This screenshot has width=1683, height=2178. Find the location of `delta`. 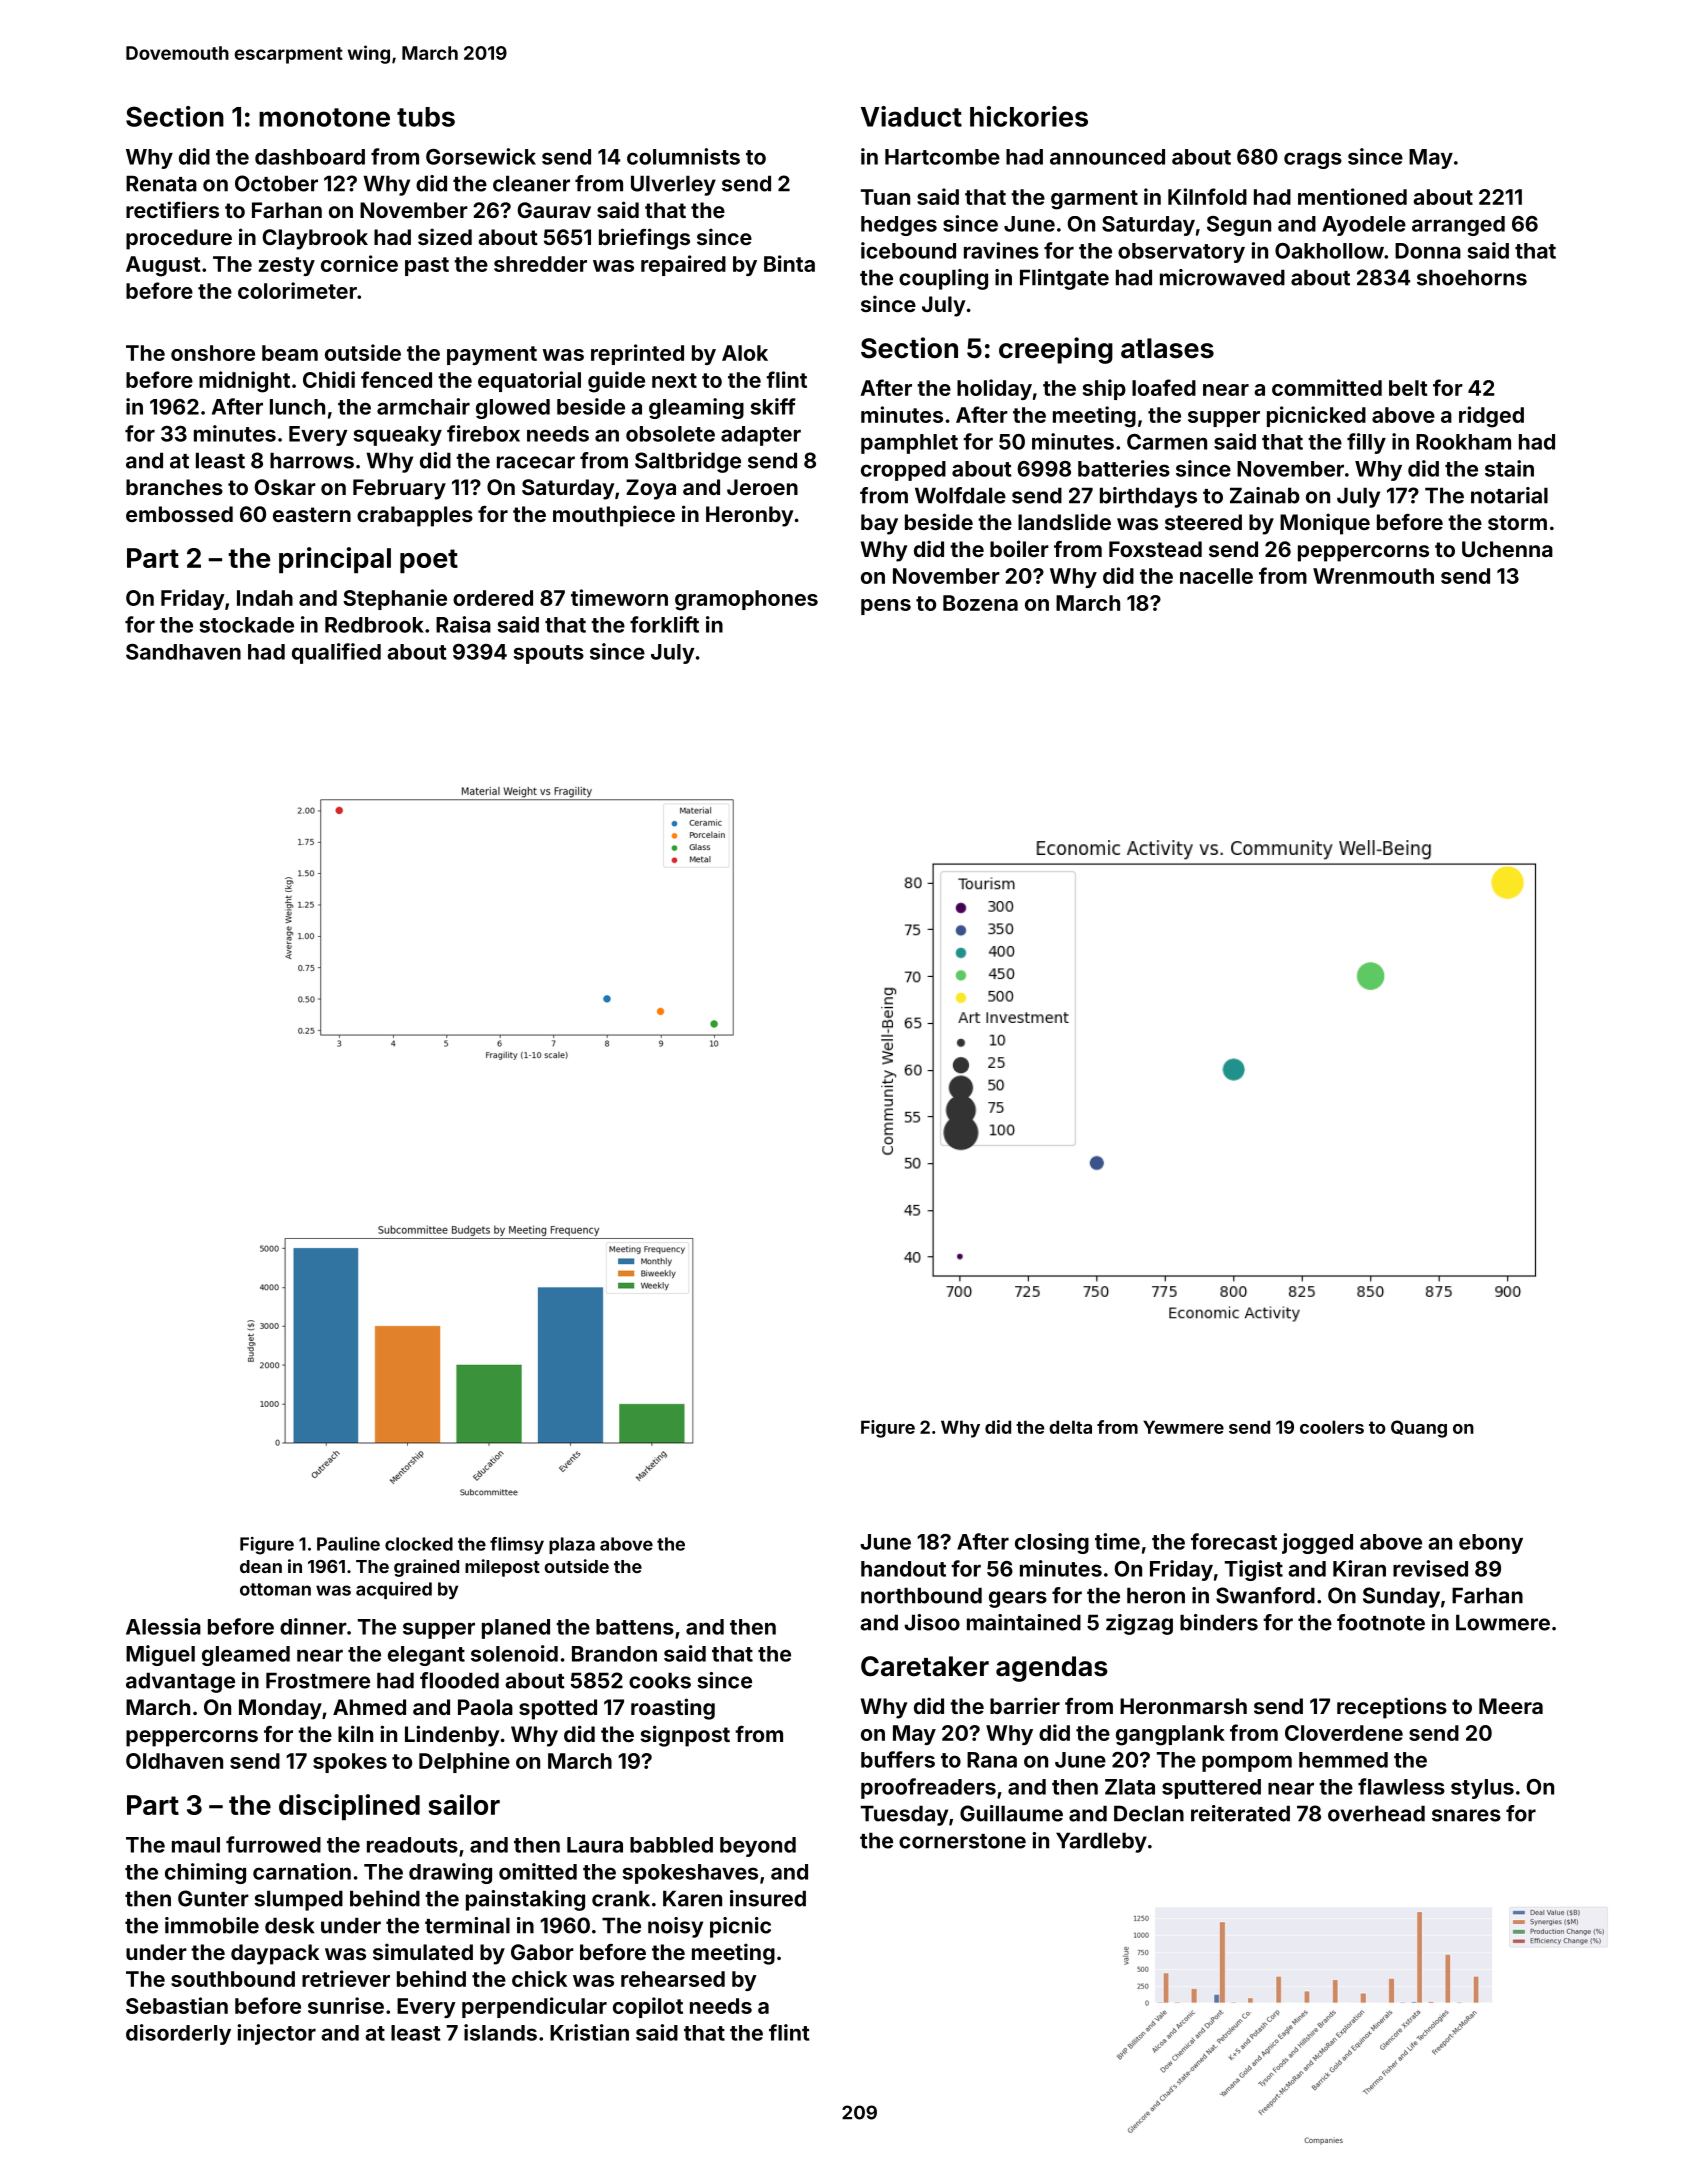

delta is located at coordinates (1070, 1427).
